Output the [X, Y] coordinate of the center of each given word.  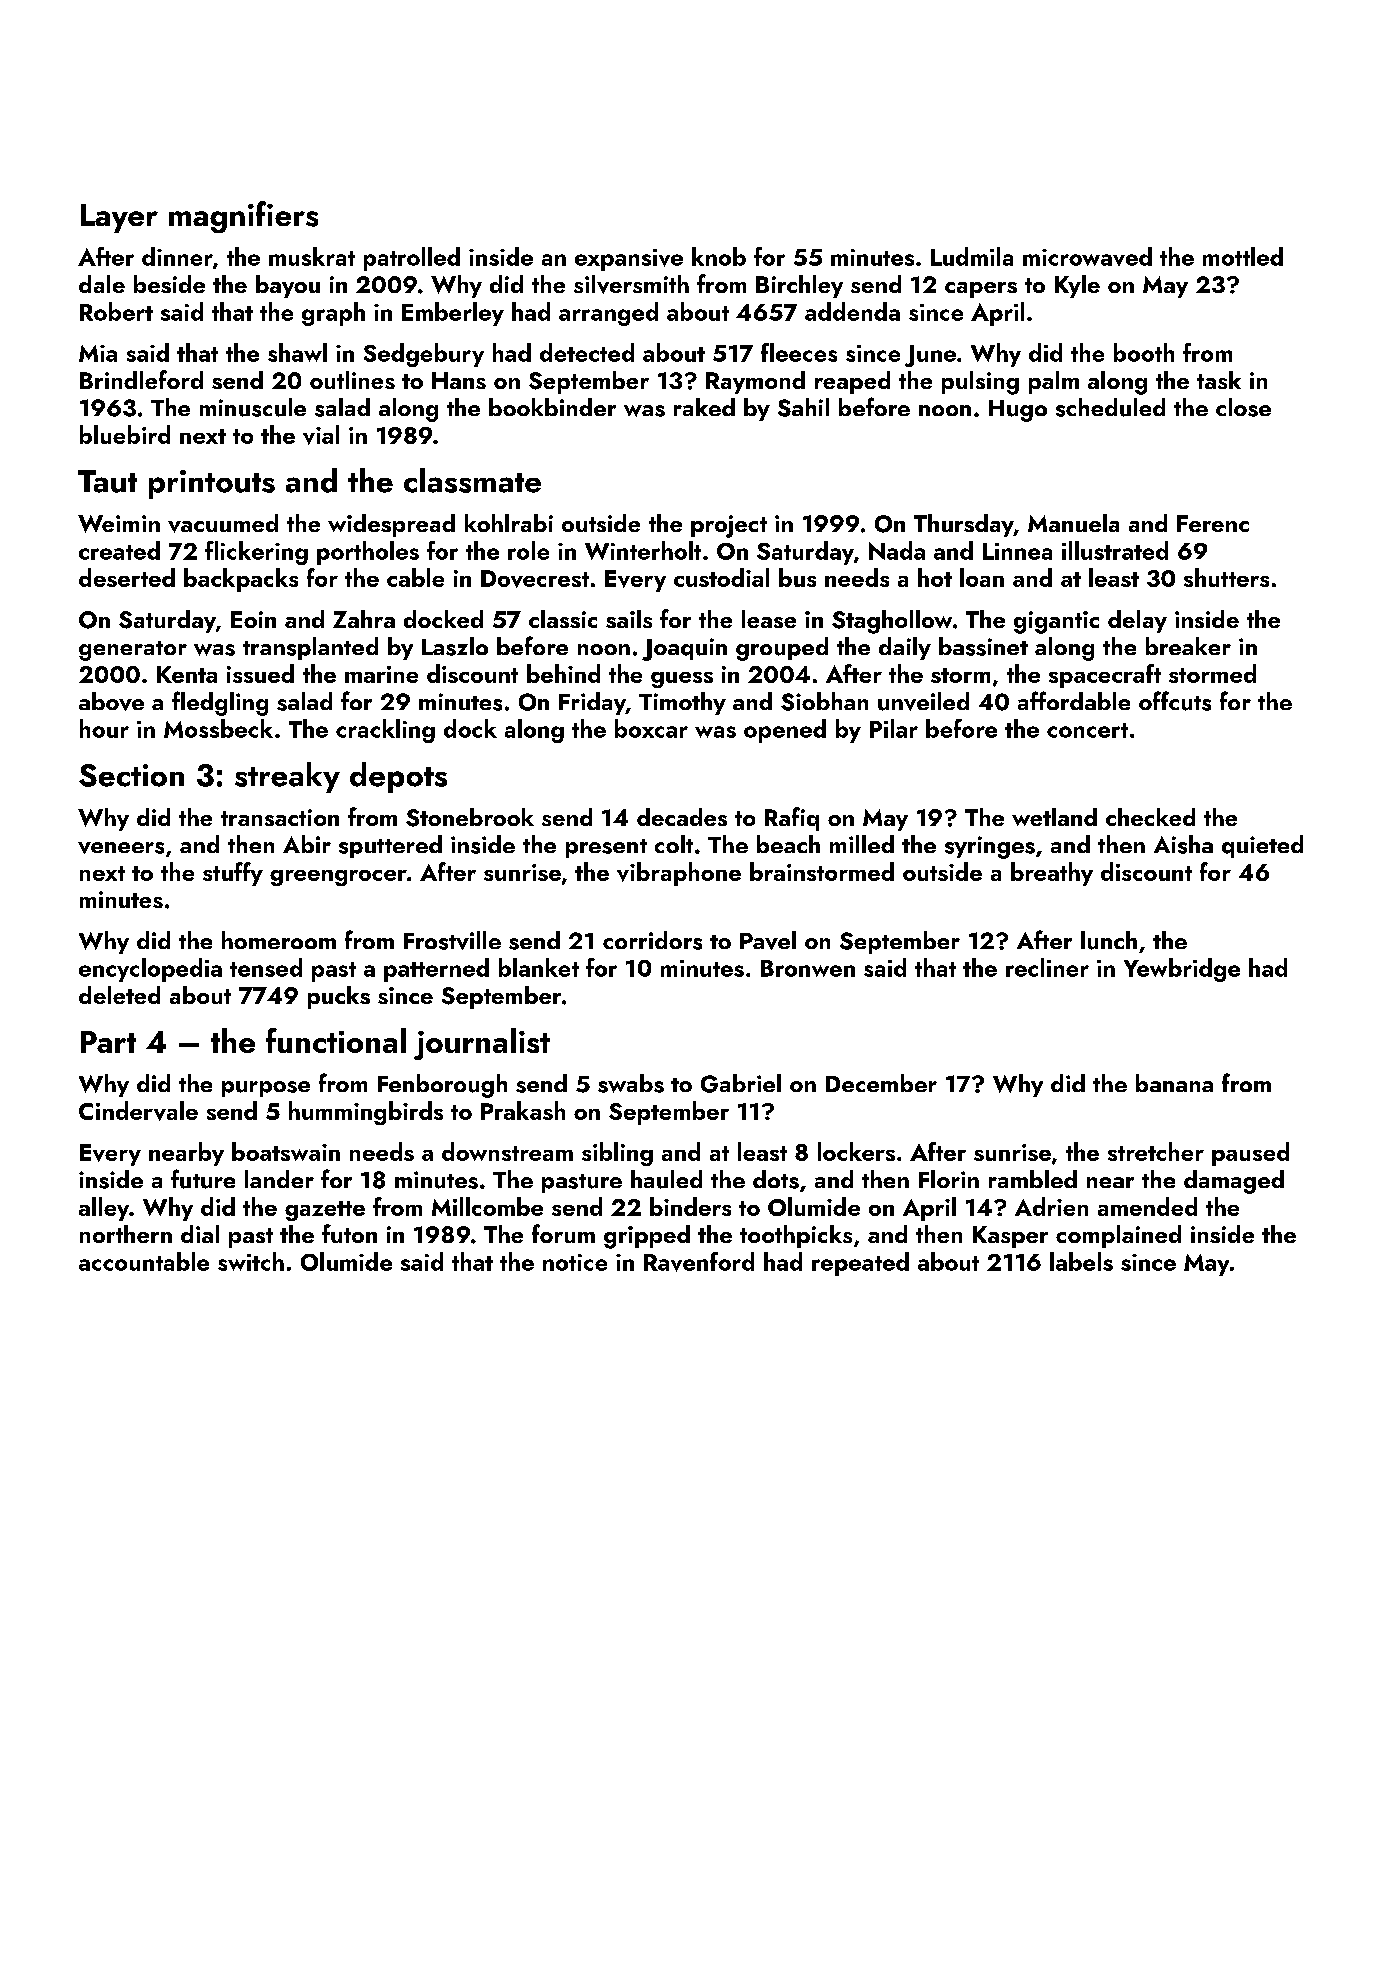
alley [104, 1209]
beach [788, 844]
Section [131, 775]
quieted [1262, 846]
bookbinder [552, 407]
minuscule [253, 407]
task [1219, 380]
